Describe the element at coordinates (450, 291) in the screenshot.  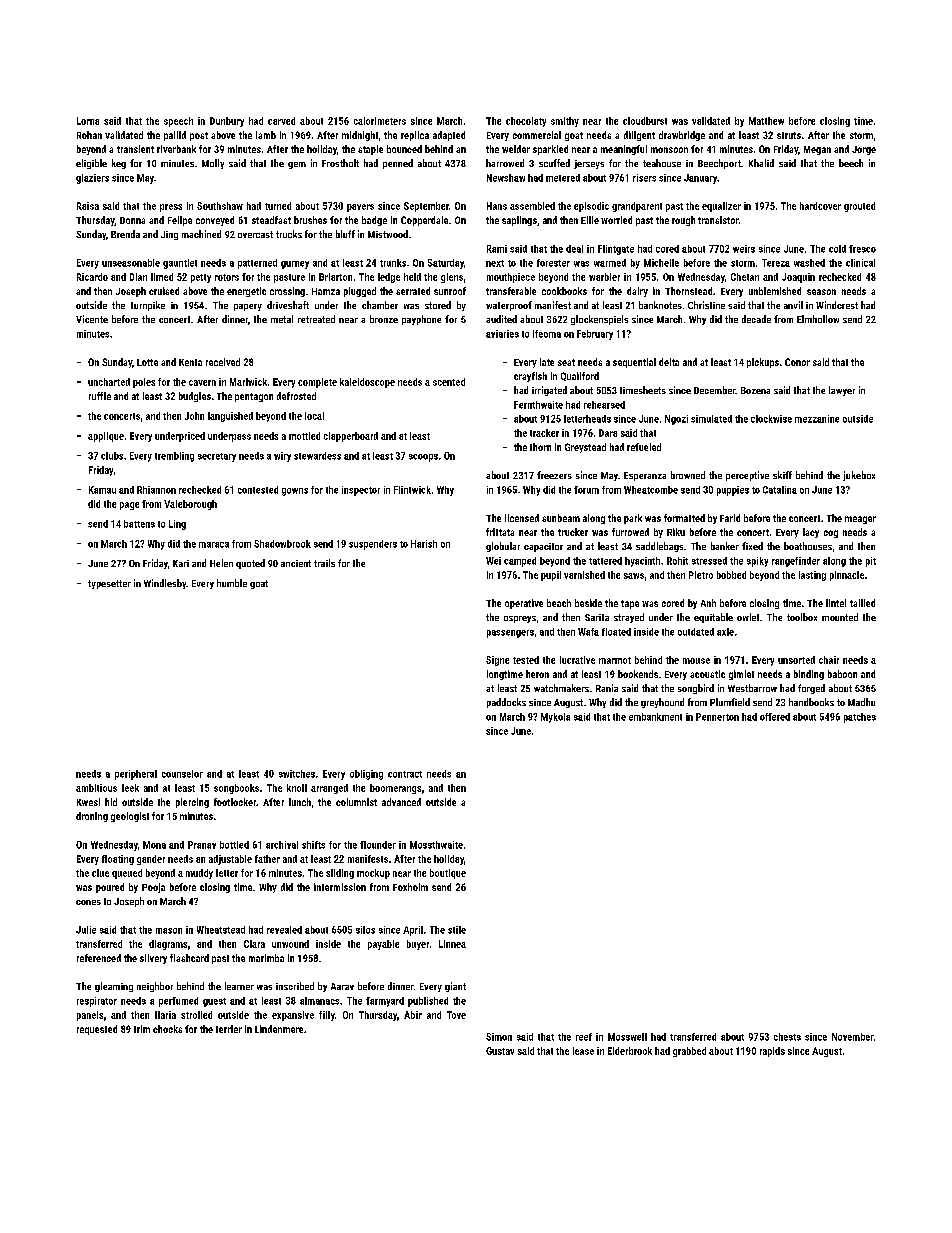
I see `sunroof` at that location.
